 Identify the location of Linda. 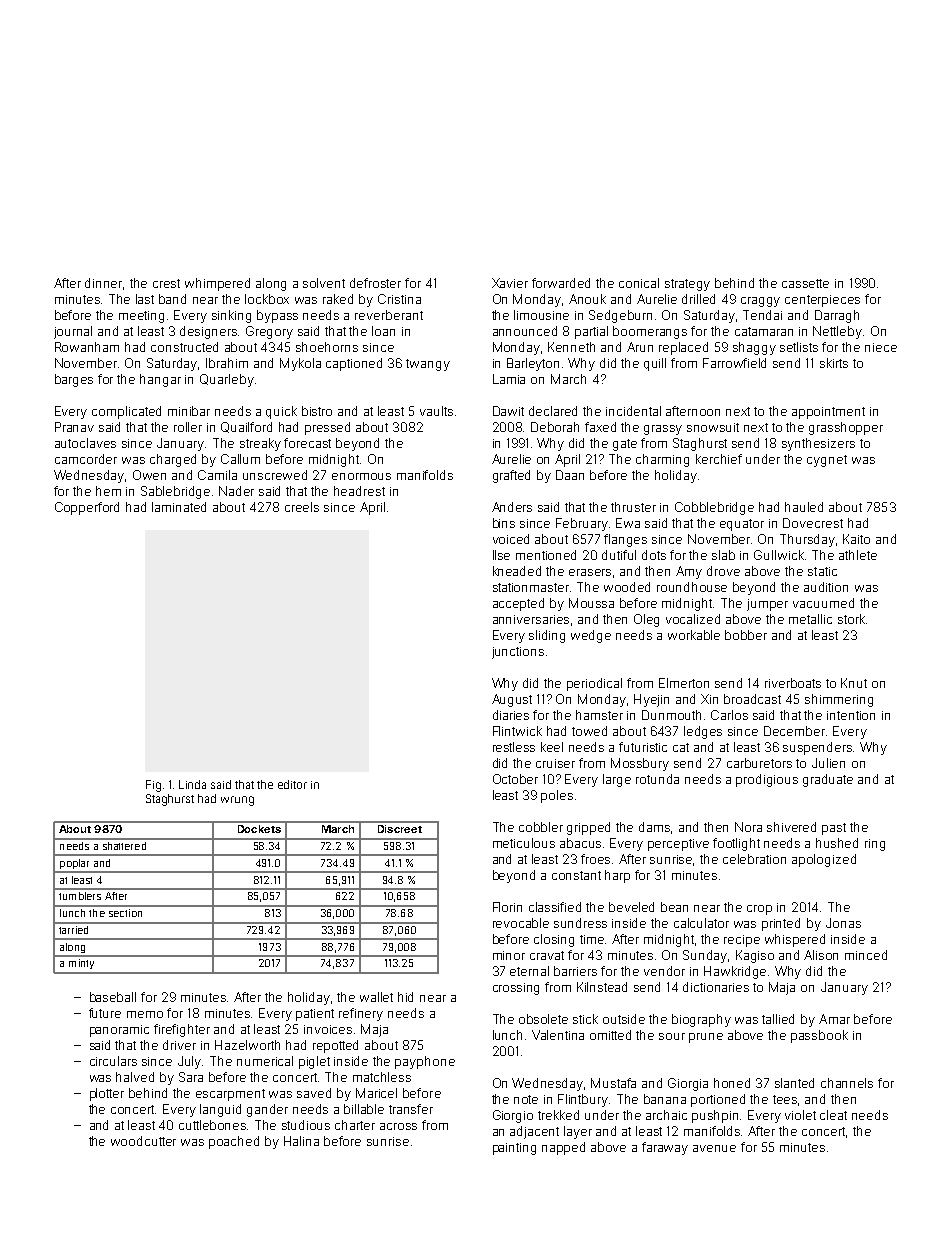
(192, 784).
